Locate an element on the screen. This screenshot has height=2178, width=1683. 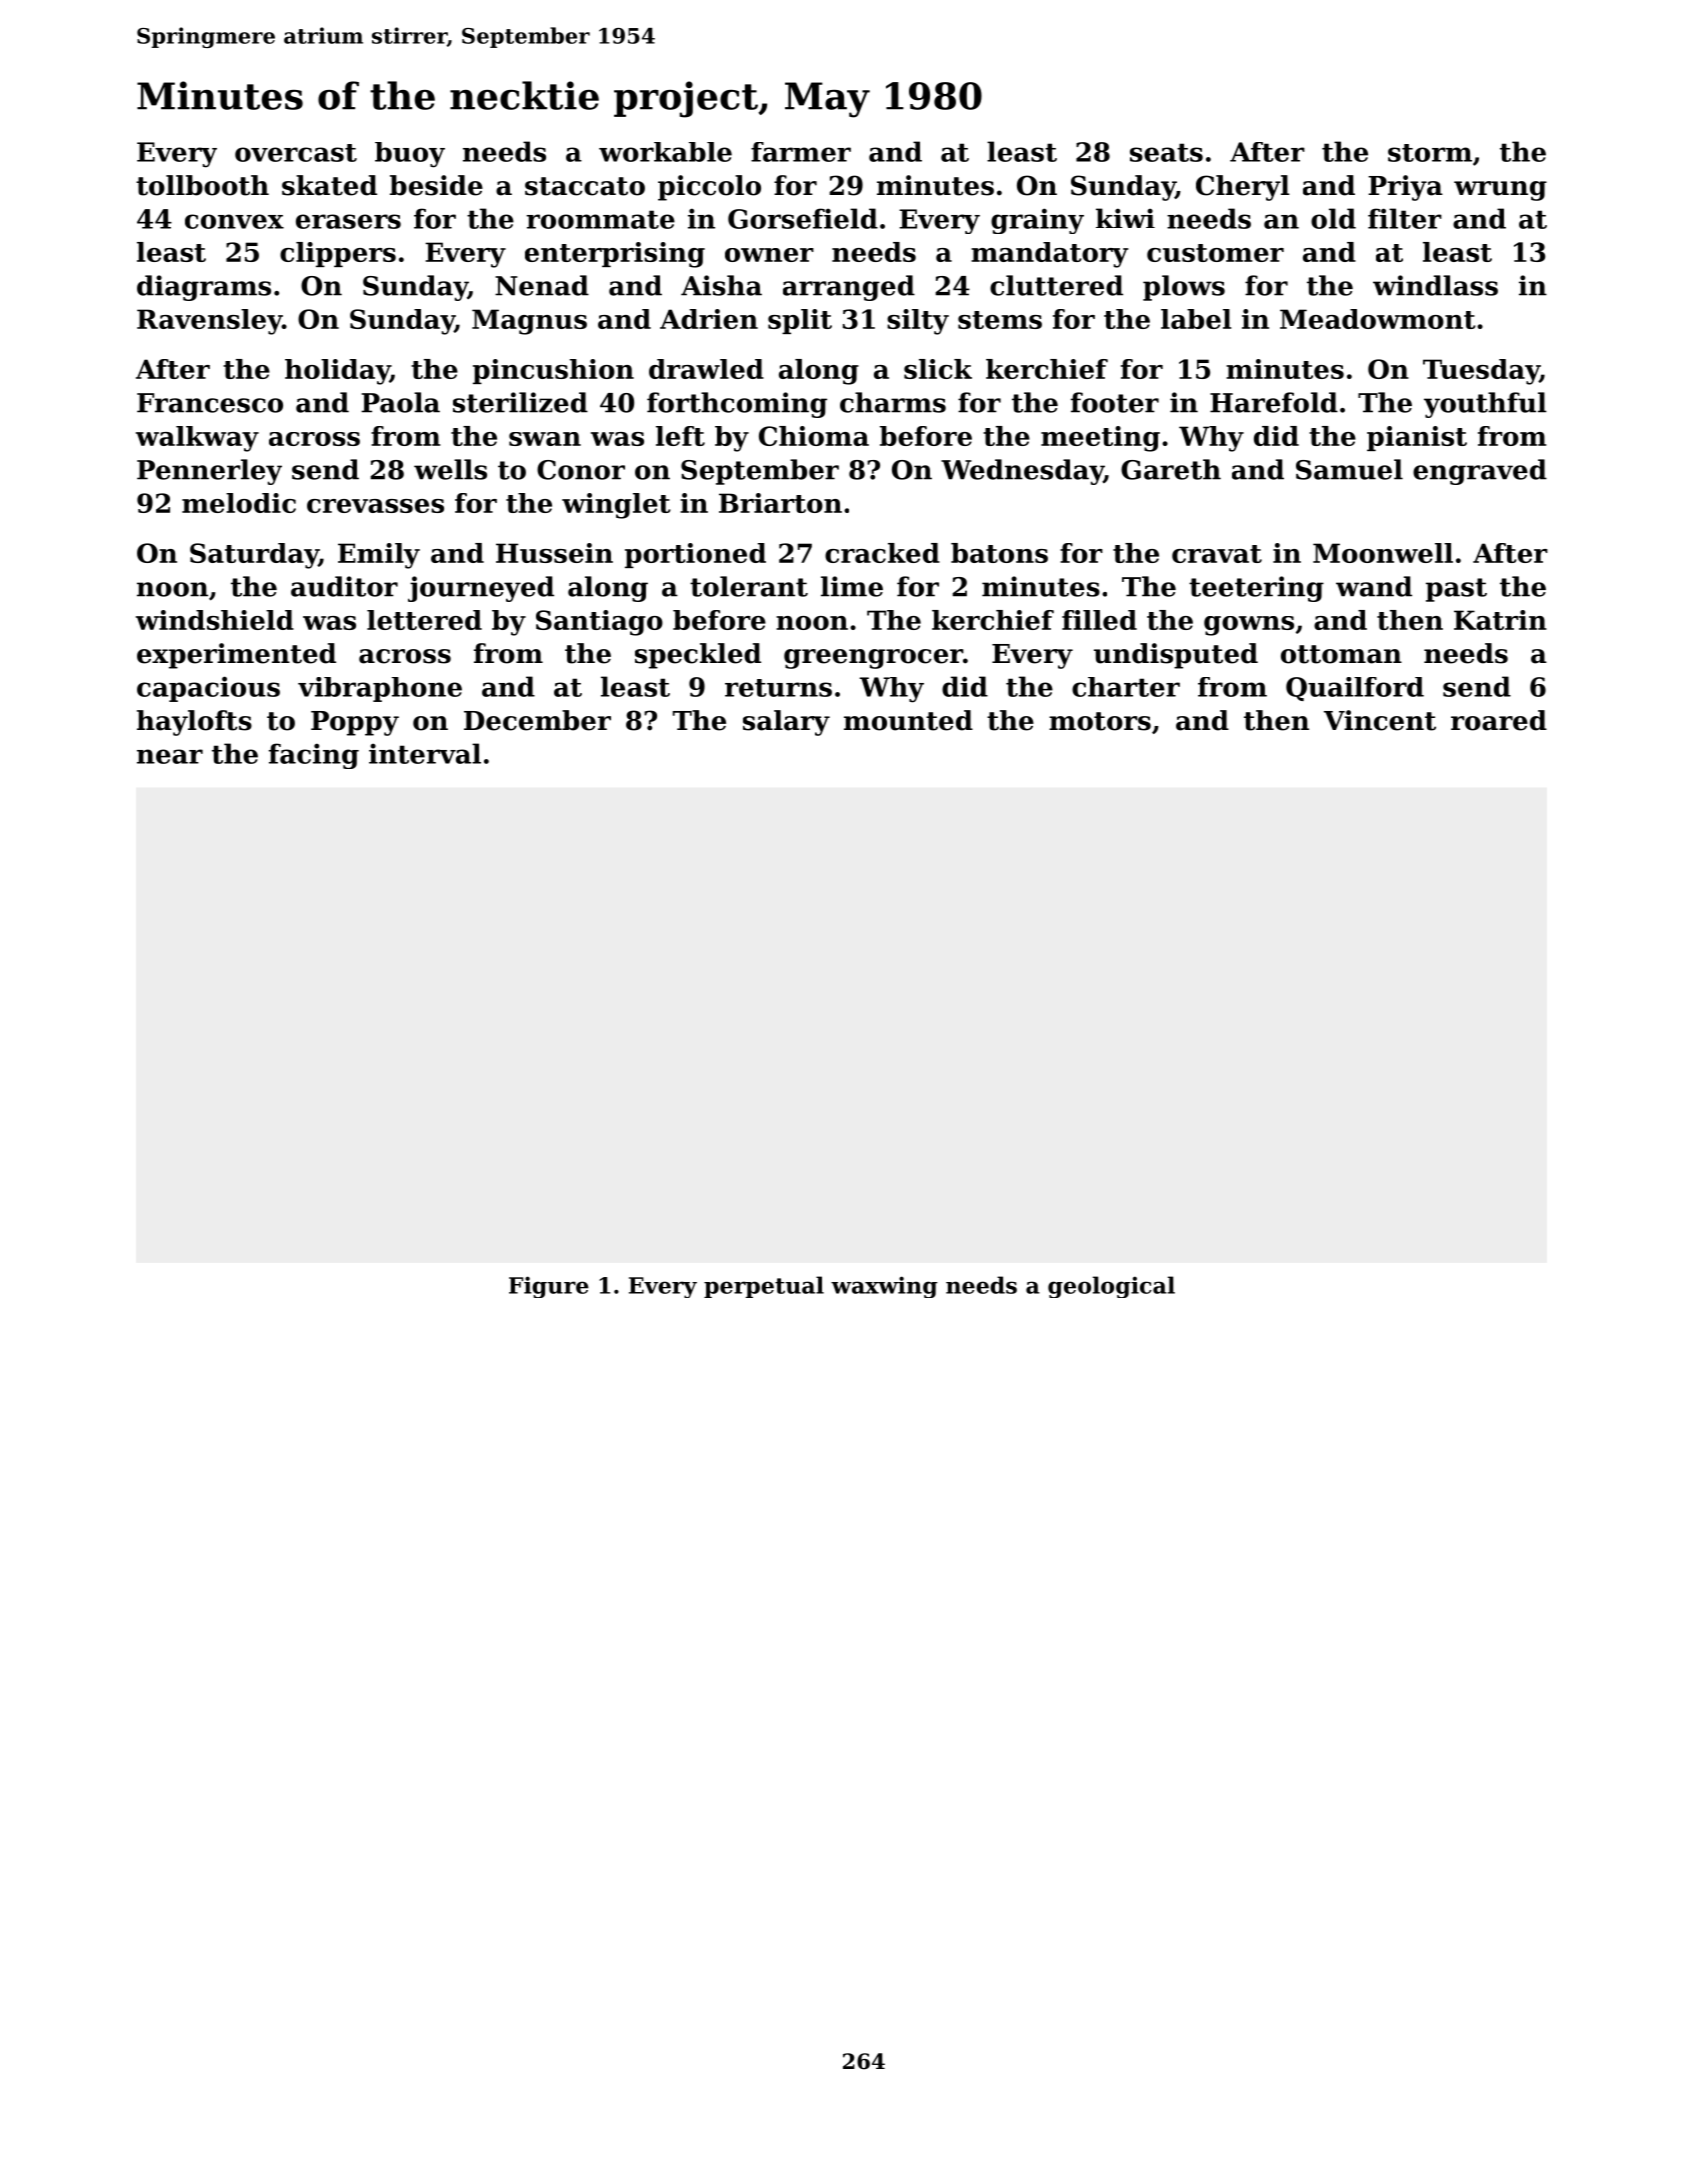
seats is located at coordinates (1166, 152).
